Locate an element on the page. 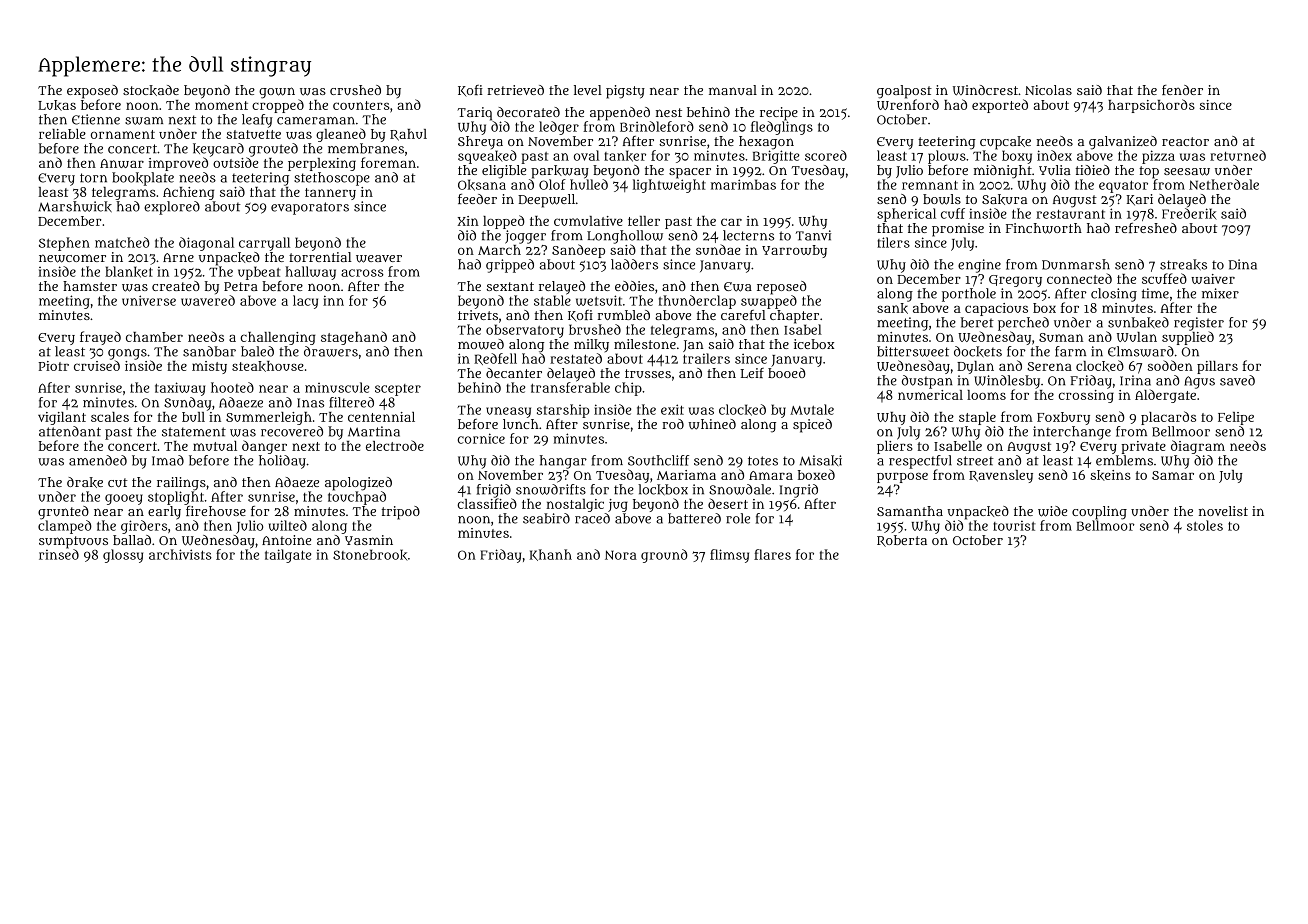  explored is located at coordinates (172, 208).
